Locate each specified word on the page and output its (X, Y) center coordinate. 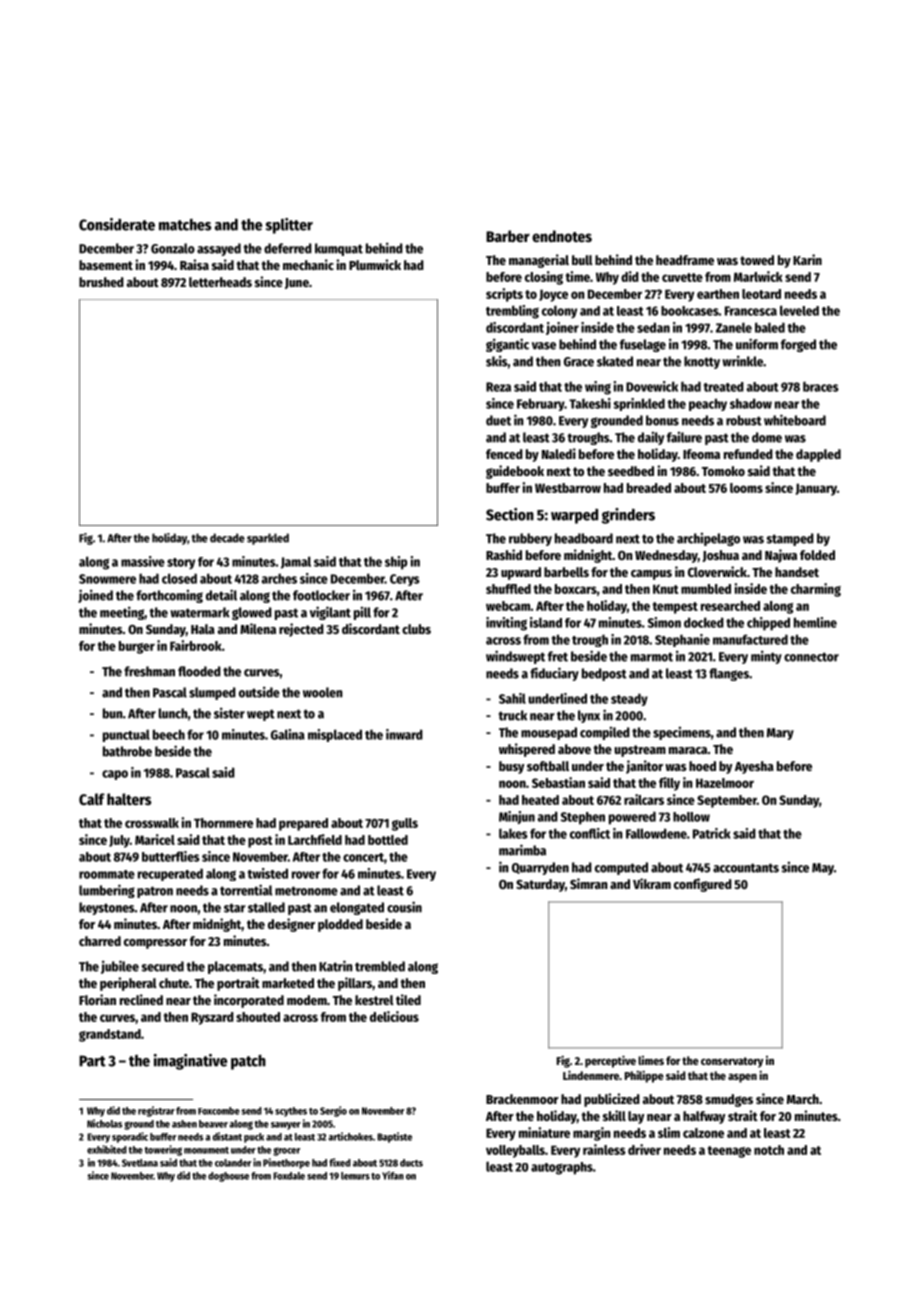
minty (766, 657)
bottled (388, 840)
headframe (685, 260)
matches (185, 225)
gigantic (507, 345)
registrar (156, 1111)
